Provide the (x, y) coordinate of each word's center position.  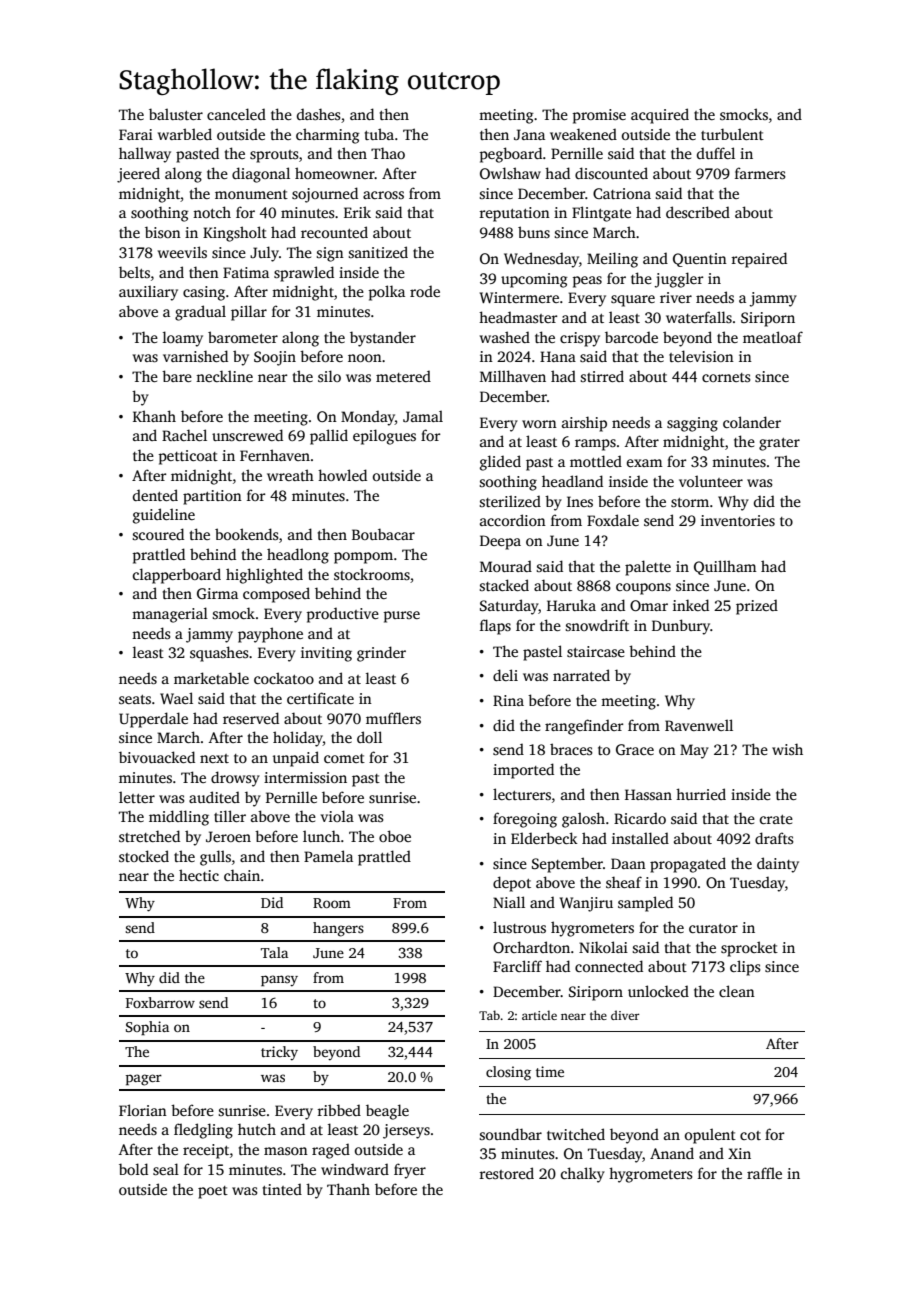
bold (133, 1169)
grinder (381, 654)
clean (737, 991)
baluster (176, 114)
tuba (379, 134)
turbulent (732, 134)
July (264, 254)
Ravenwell (699, 725)
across (383, 195)
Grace (635, 749)
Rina (508, 700)
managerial (170, 615)
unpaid (296, 759)
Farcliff (517, 966)
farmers (760, 173)
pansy (279, 981)
